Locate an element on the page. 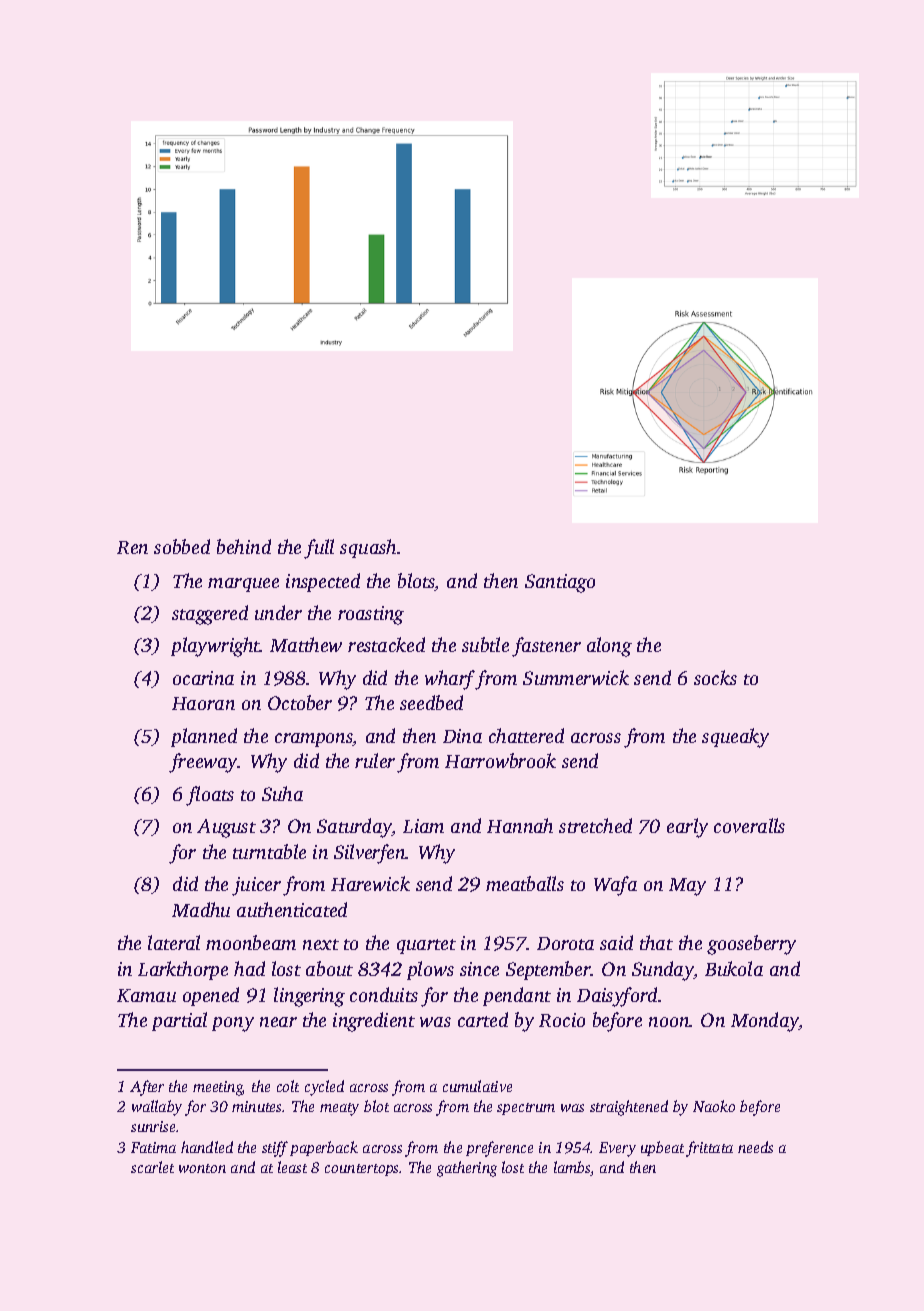  sobbed is located at coordinates (182, 546).
